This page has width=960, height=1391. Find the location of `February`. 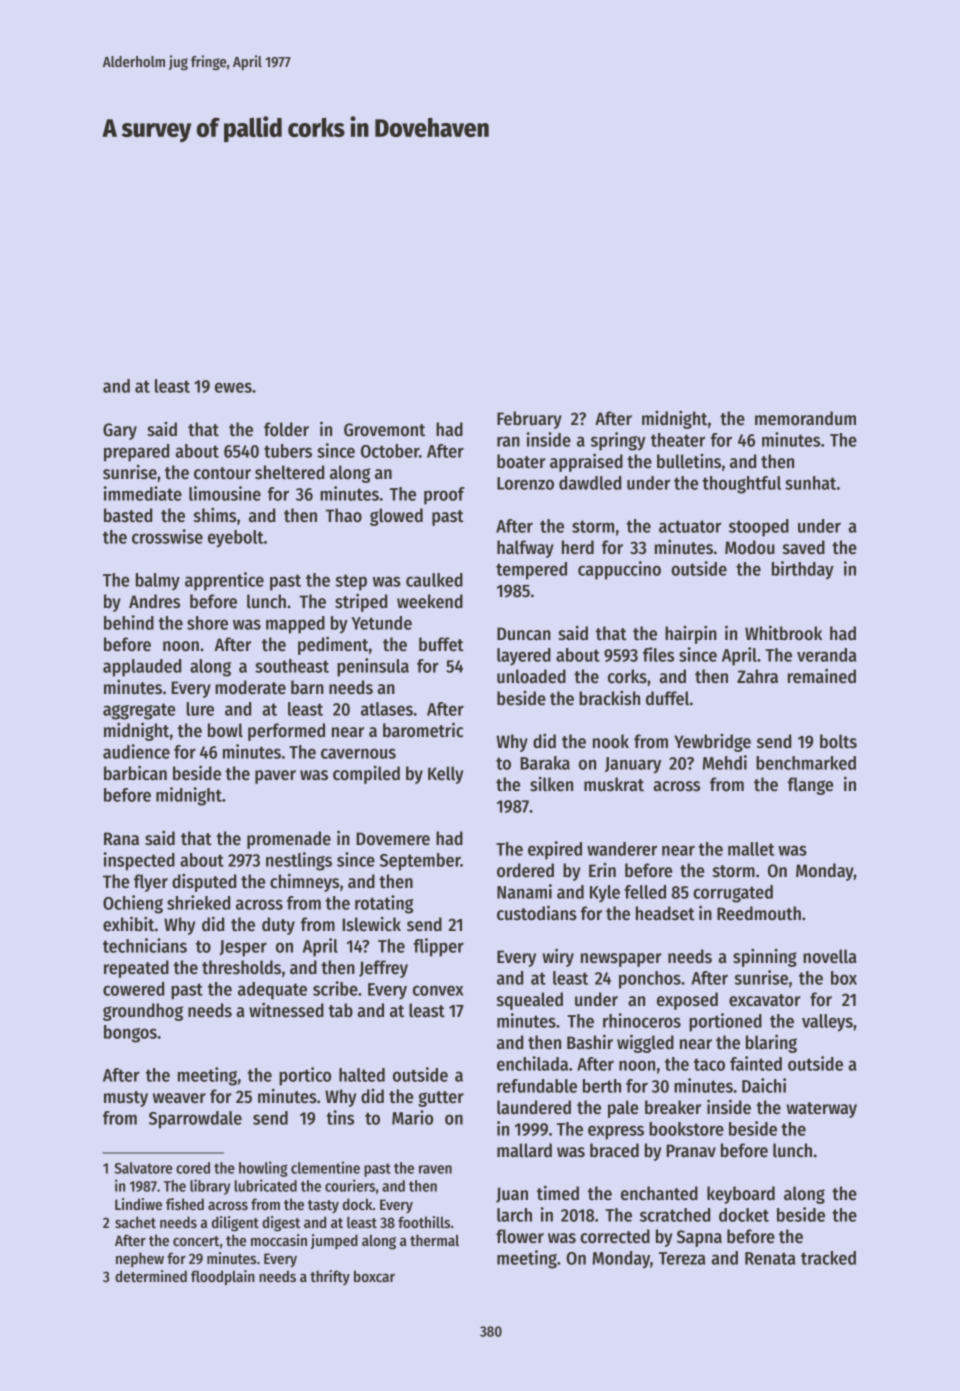

February is located at coordinates (529, 420).
